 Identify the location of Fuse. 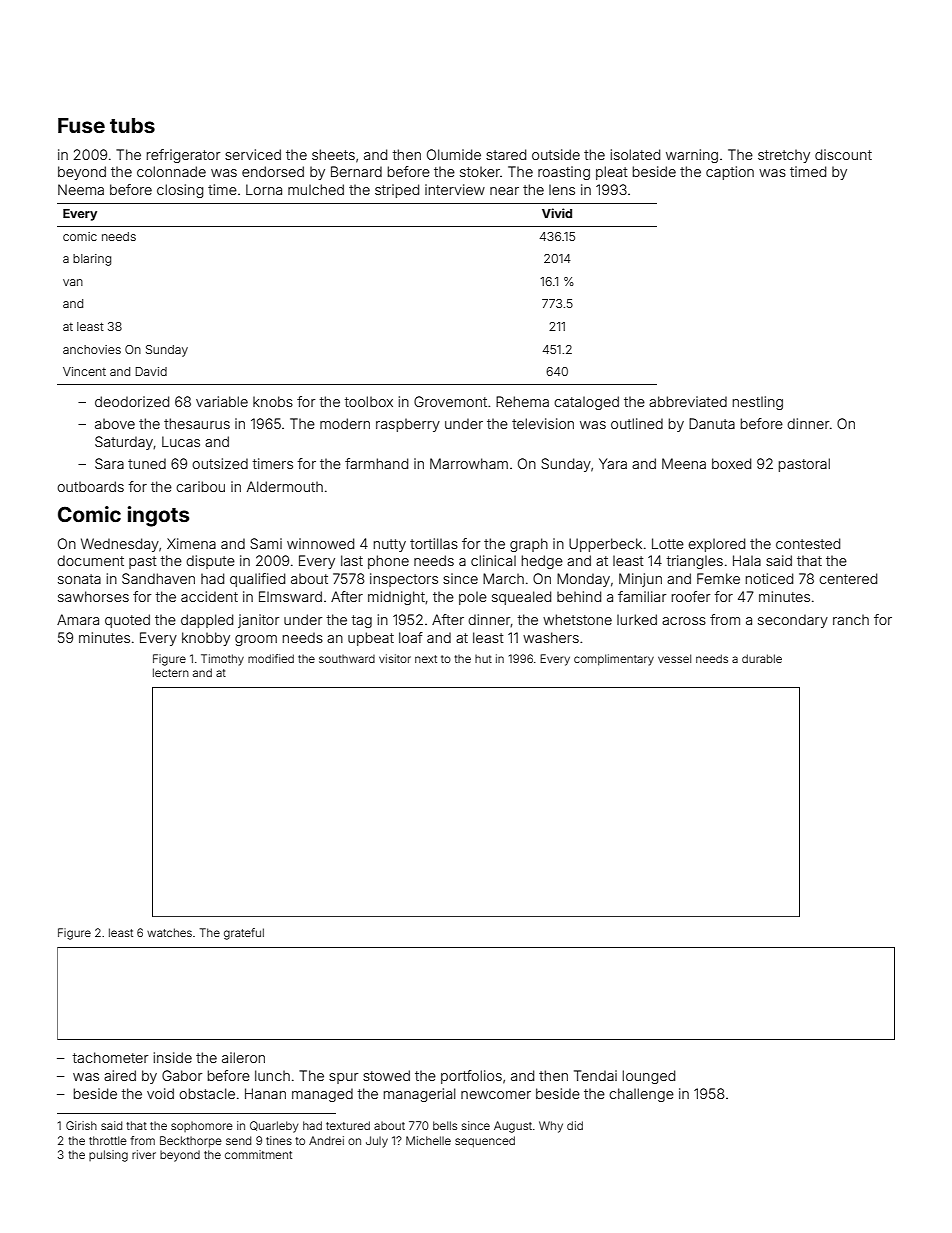
(81, 125).
